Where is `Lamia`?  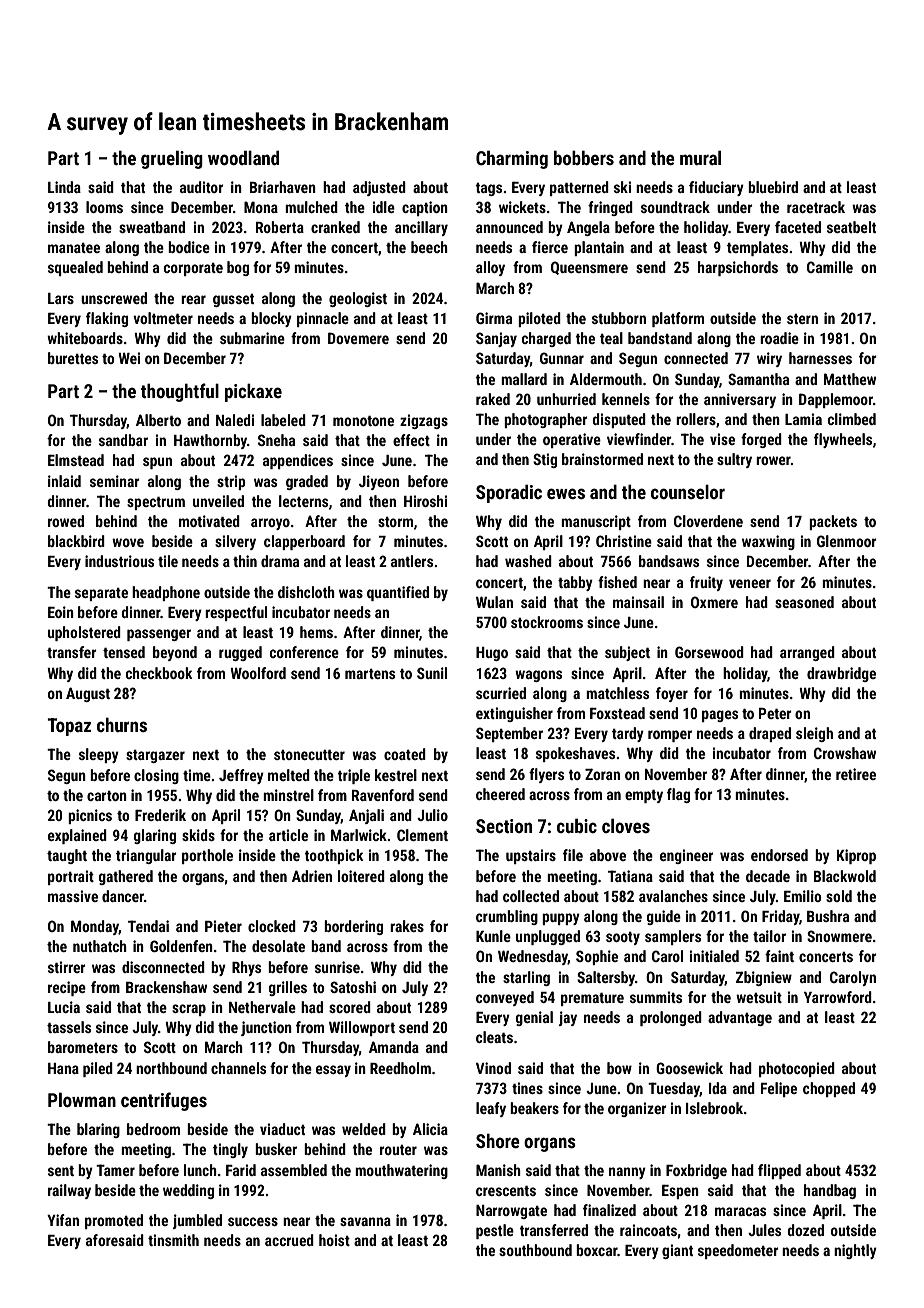
Lamia is located at coordinates (803, 419).
